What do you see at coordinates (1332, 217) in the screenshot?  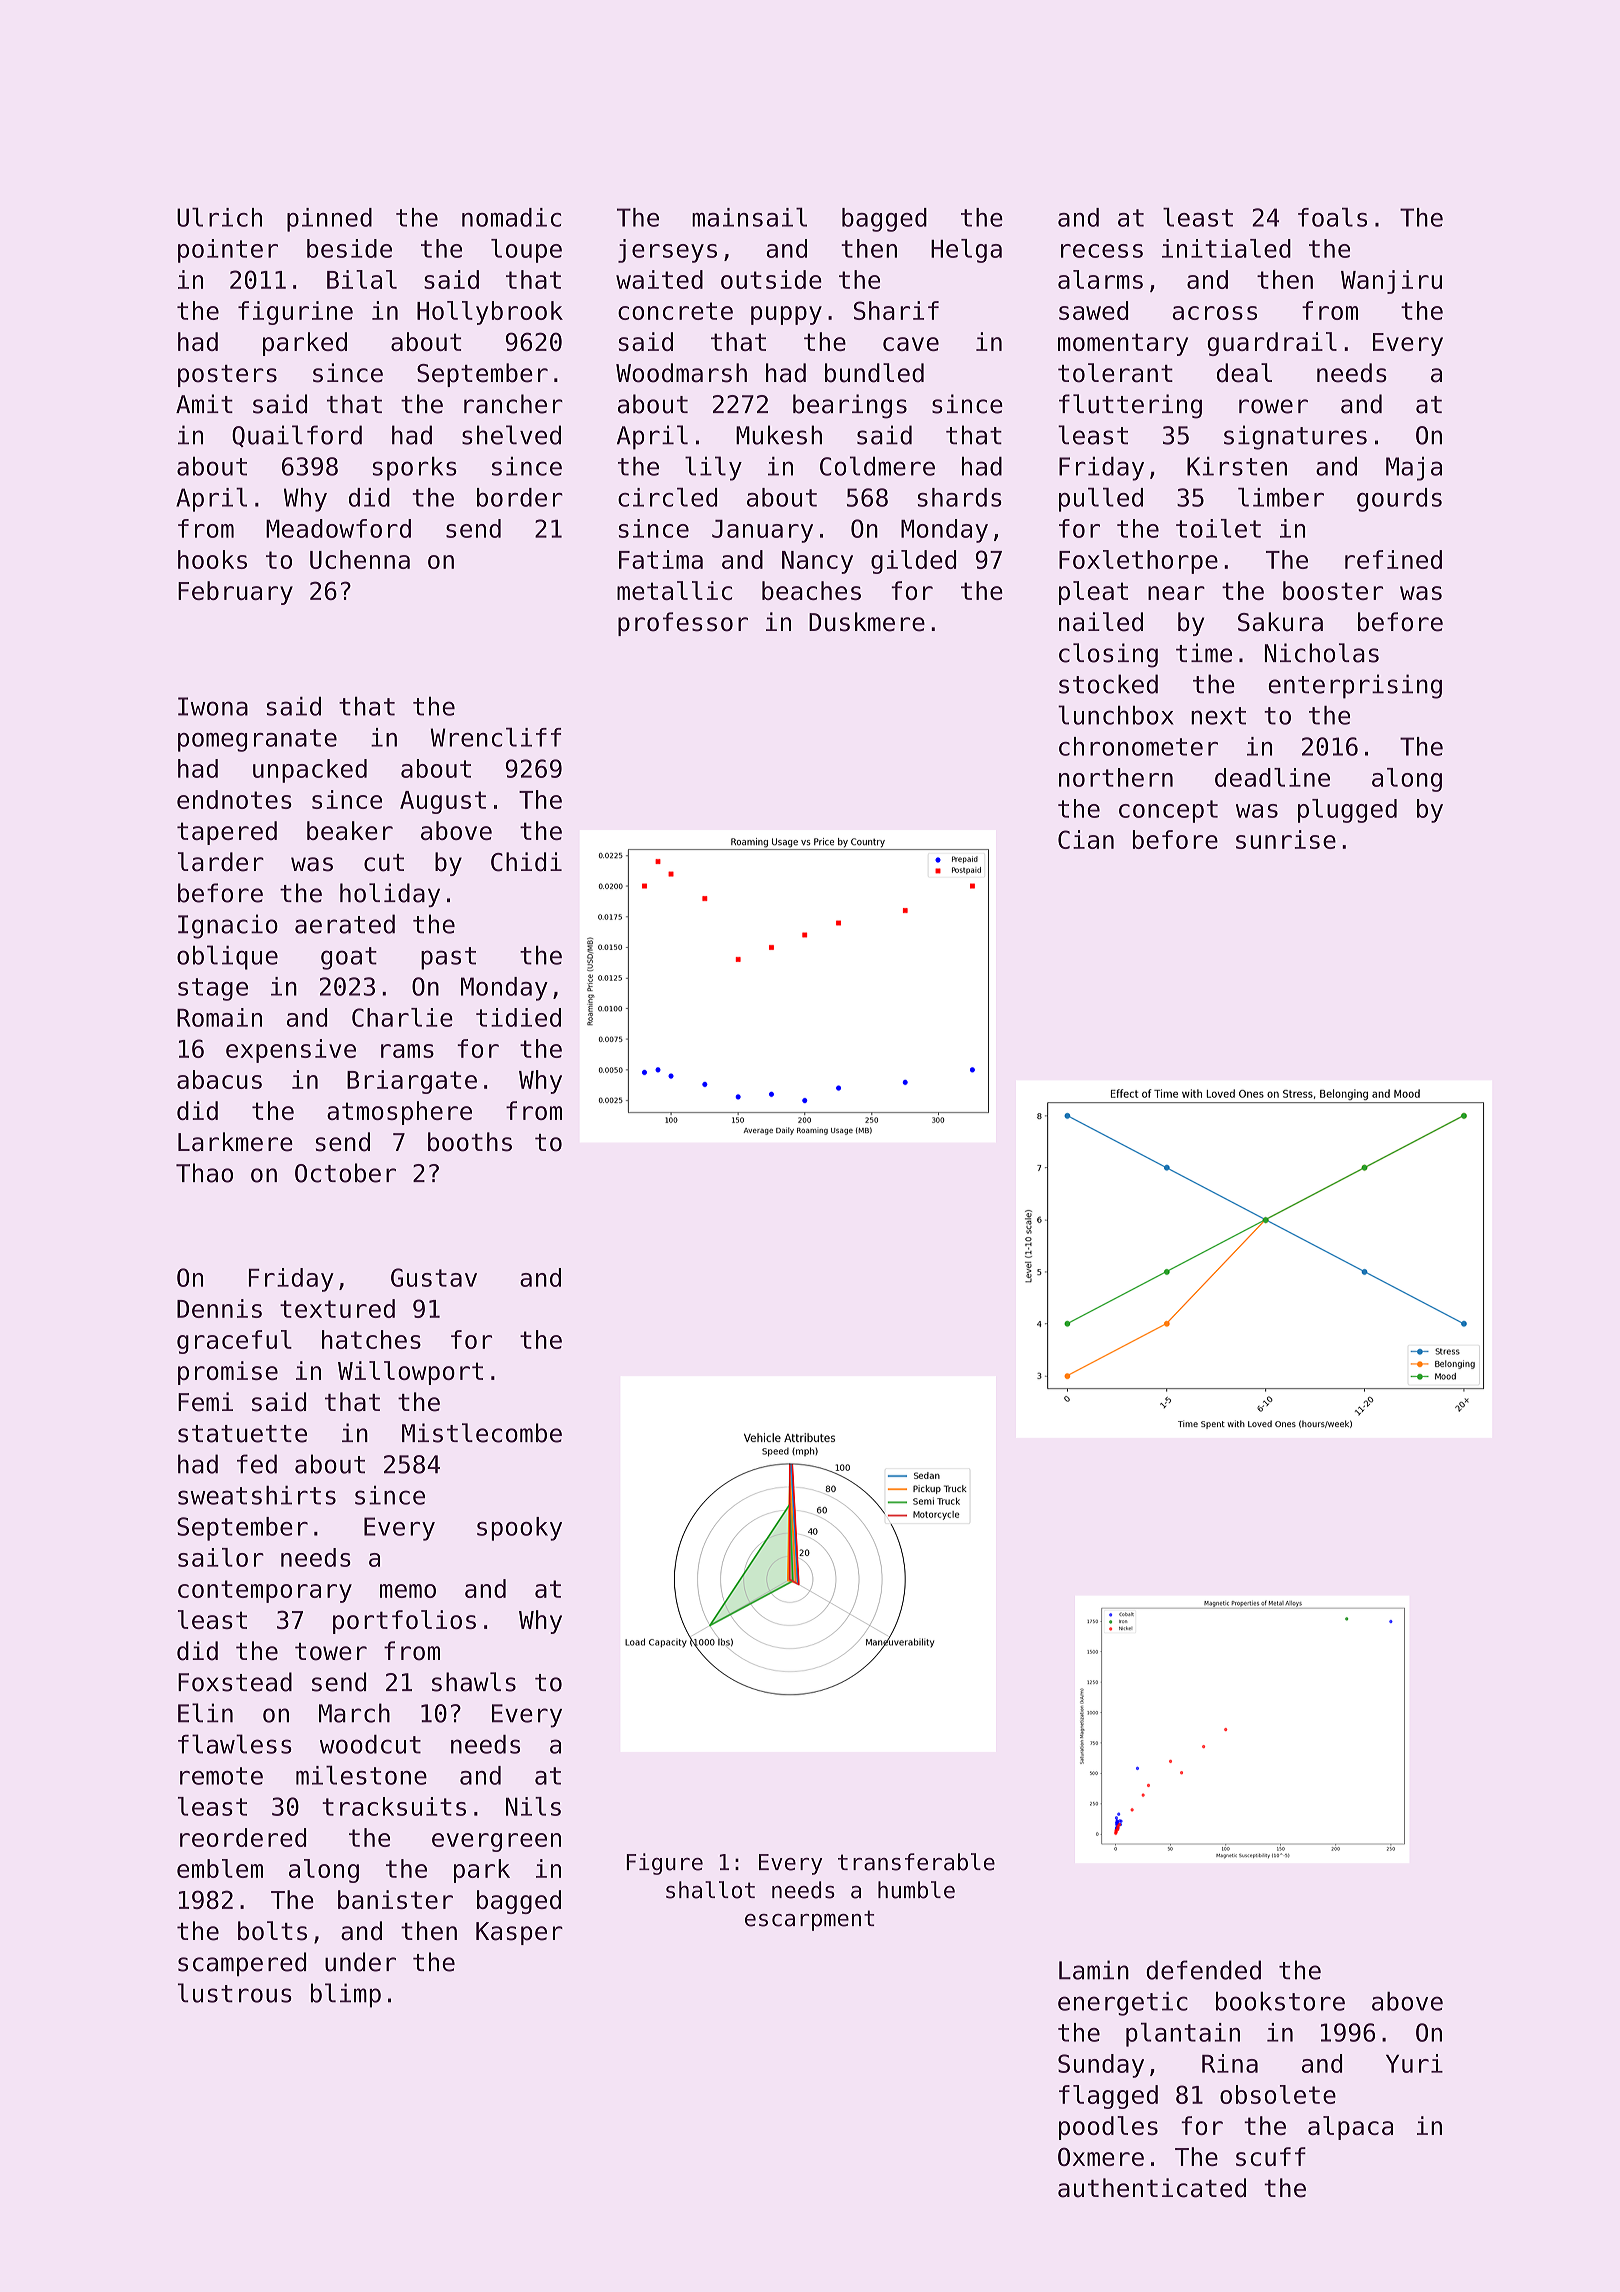 I see `foals` at bounding box center [1332, 217].
